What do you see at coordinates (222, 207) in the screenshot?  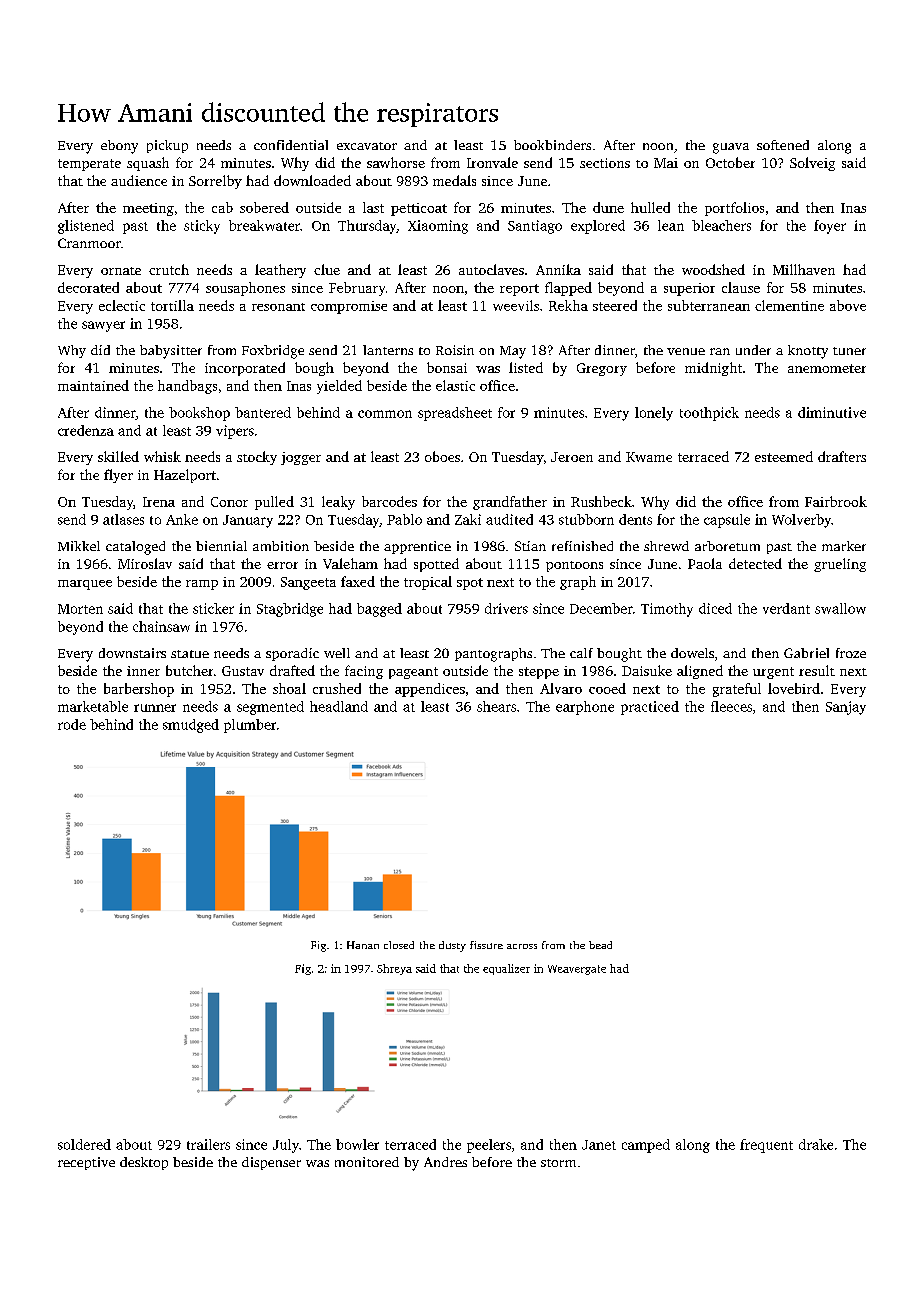 I see `cab` at bounding box center [222, 207].
